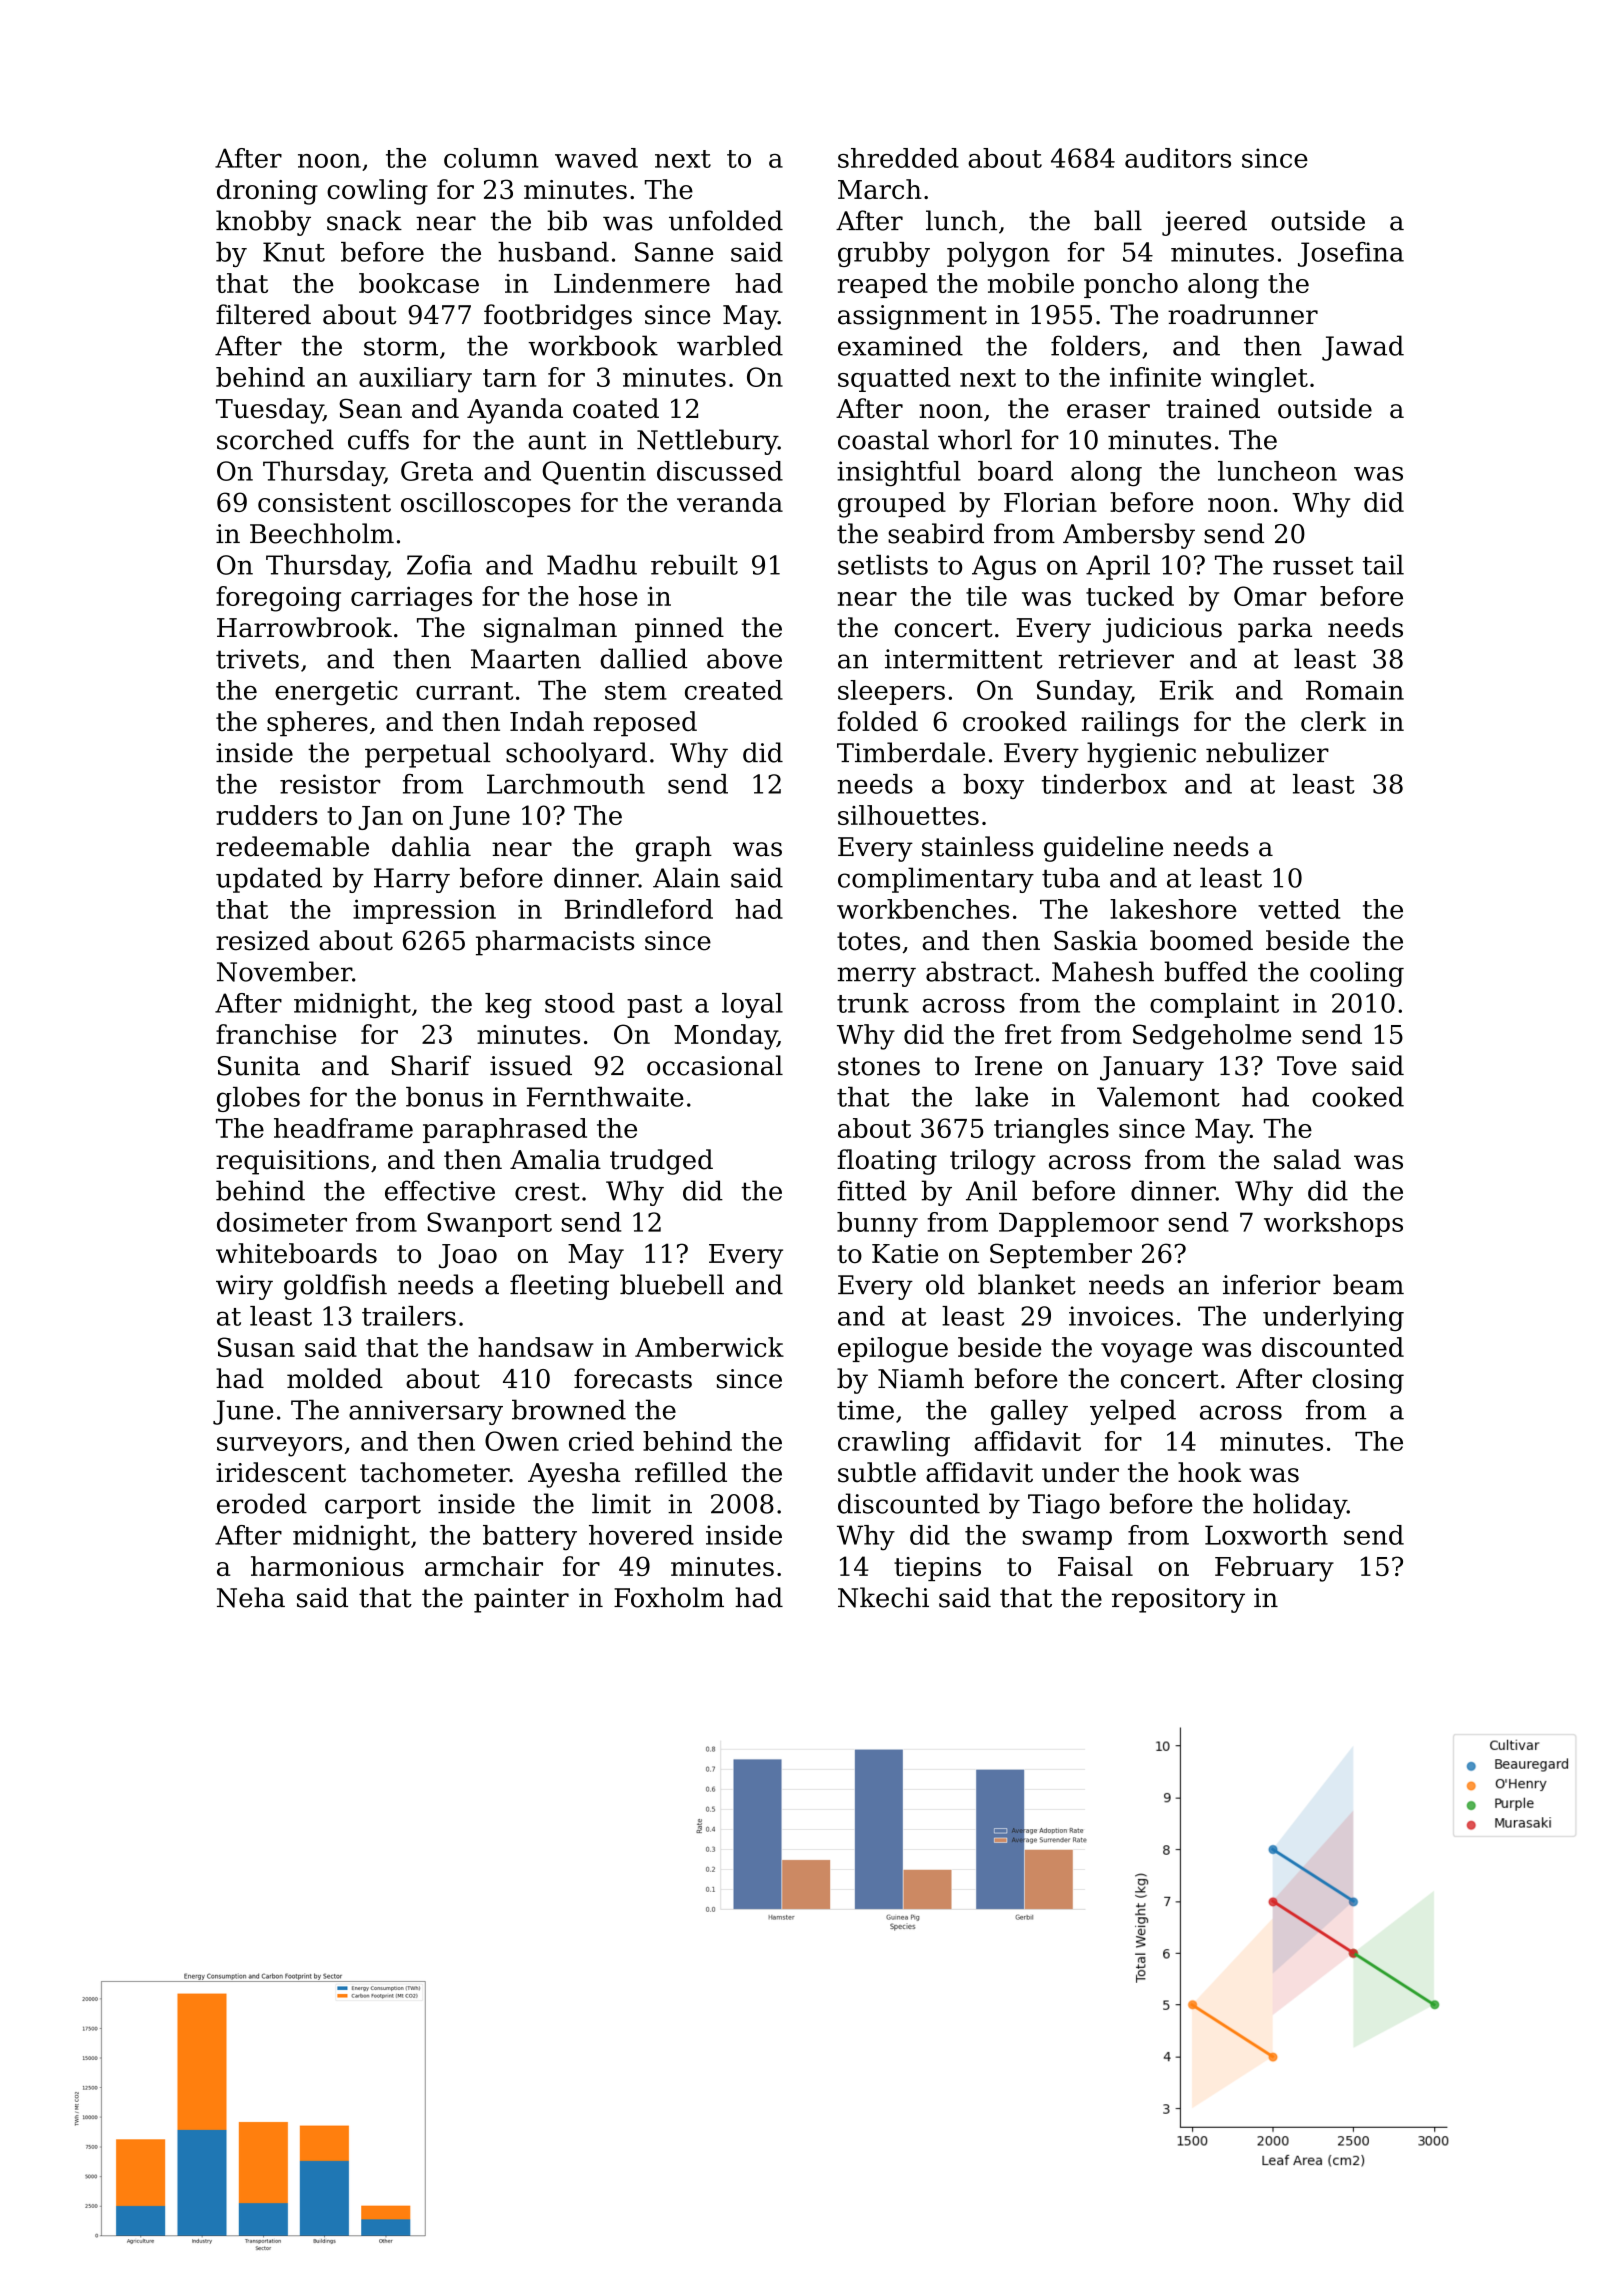  Describe the element at coordinates (1108, 411) in the screenshot. I see `eraser` at that location.
